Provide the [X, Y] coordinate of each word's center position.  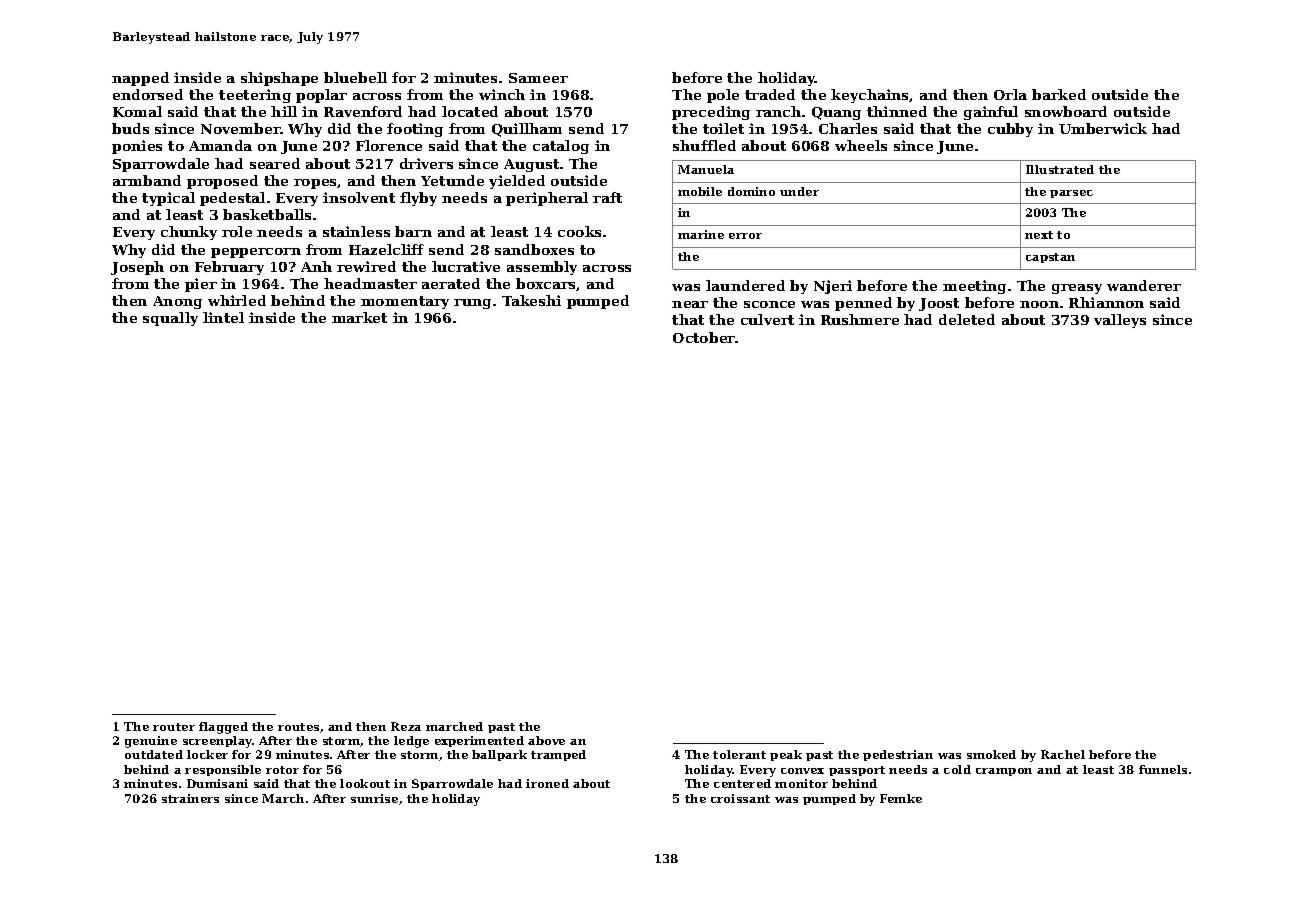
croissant [740, 798]
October [704, 337]
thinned [897, 111]
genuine [151, 742]
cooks [579, 231]
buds [130, 128]
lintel [223, 317]
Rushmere [860, 319]
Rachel [1063, 754]
